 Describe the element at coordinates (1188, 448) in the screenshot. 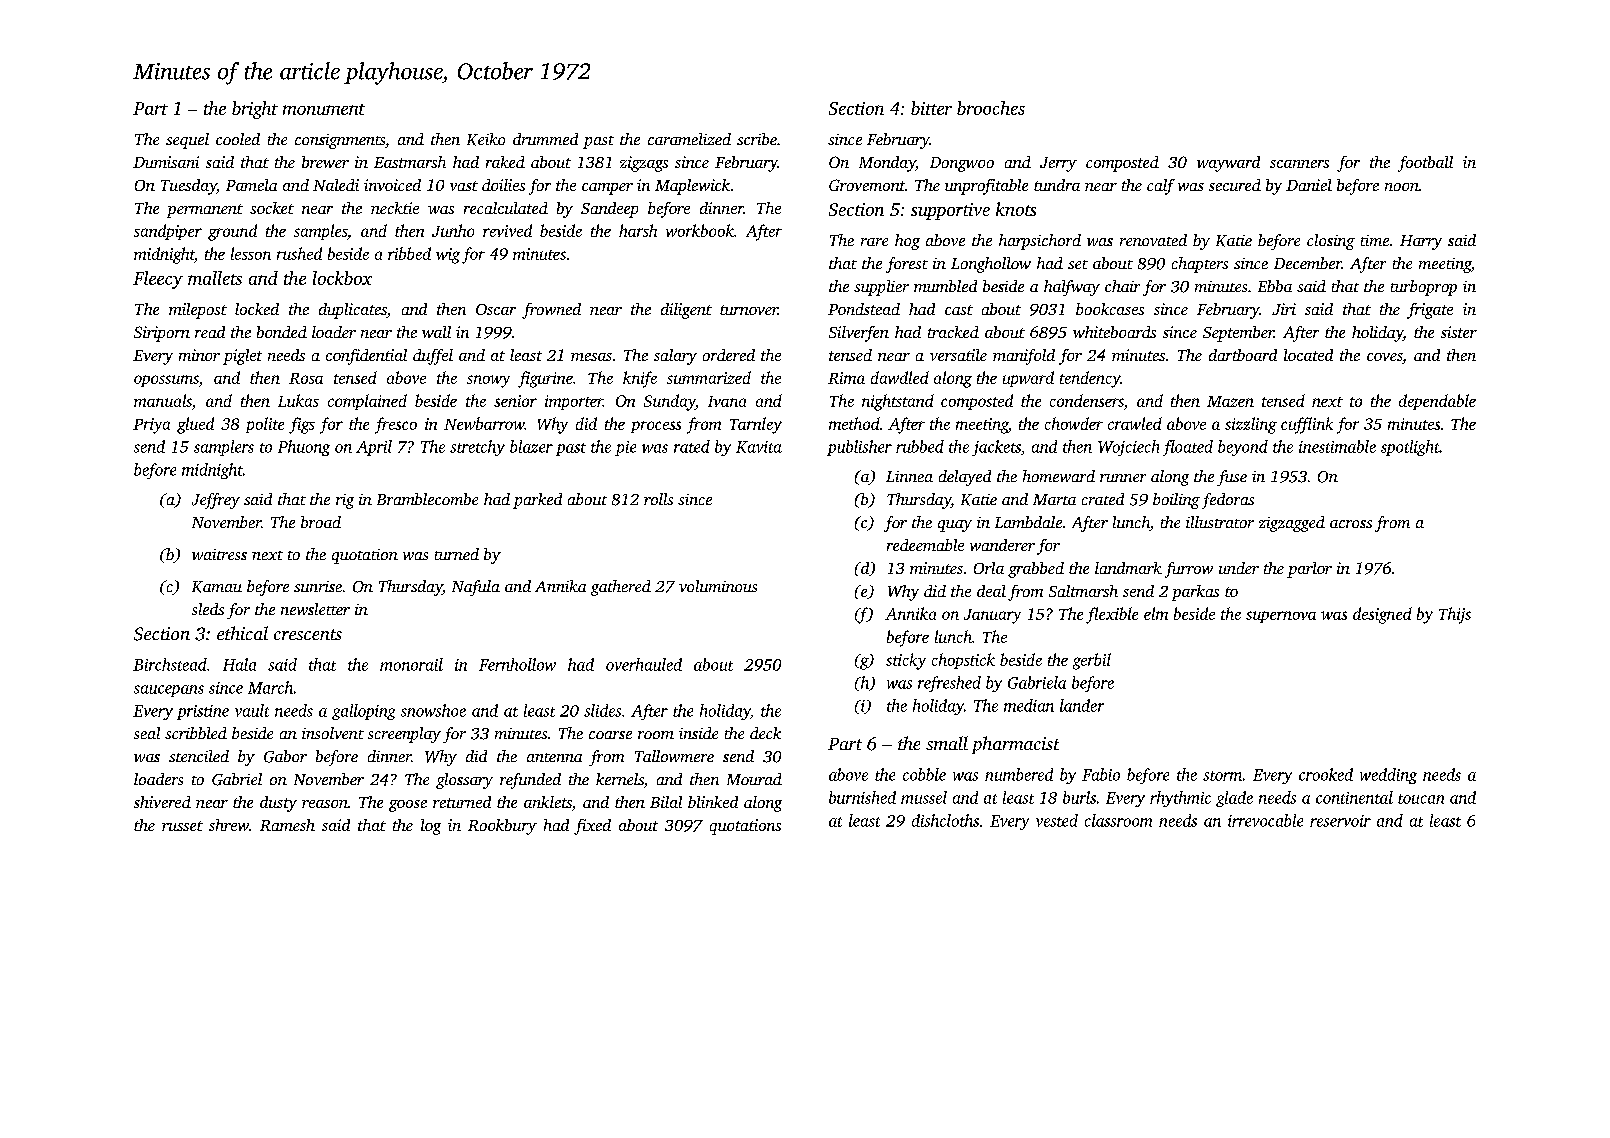

I see `floated` at that location.
